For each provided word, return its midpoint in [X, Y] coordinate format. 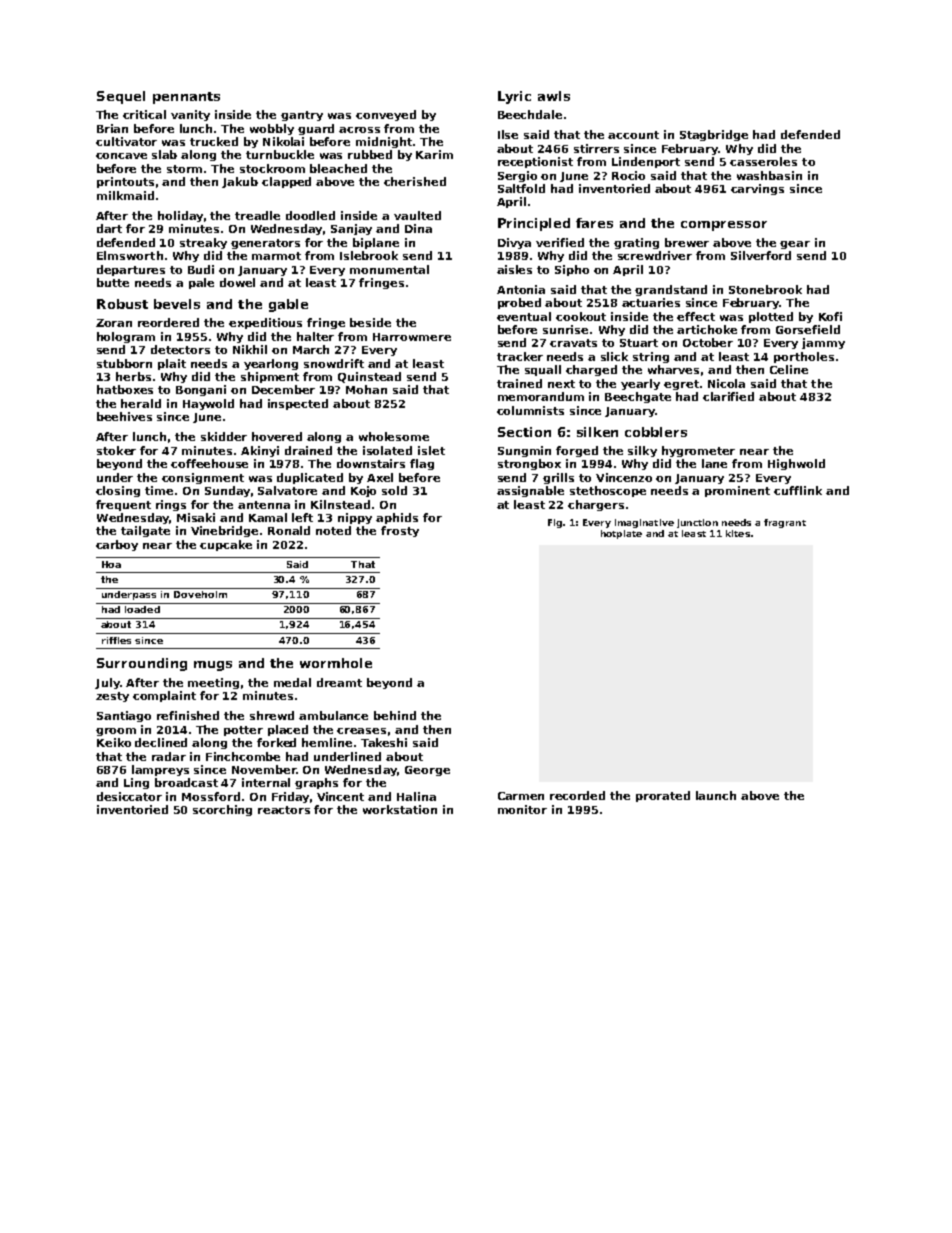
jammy [823, 343]
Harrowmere [412, 337]
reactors [284, 810]
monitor [522, 809]
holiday [180, 216]
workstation [400, 809]
